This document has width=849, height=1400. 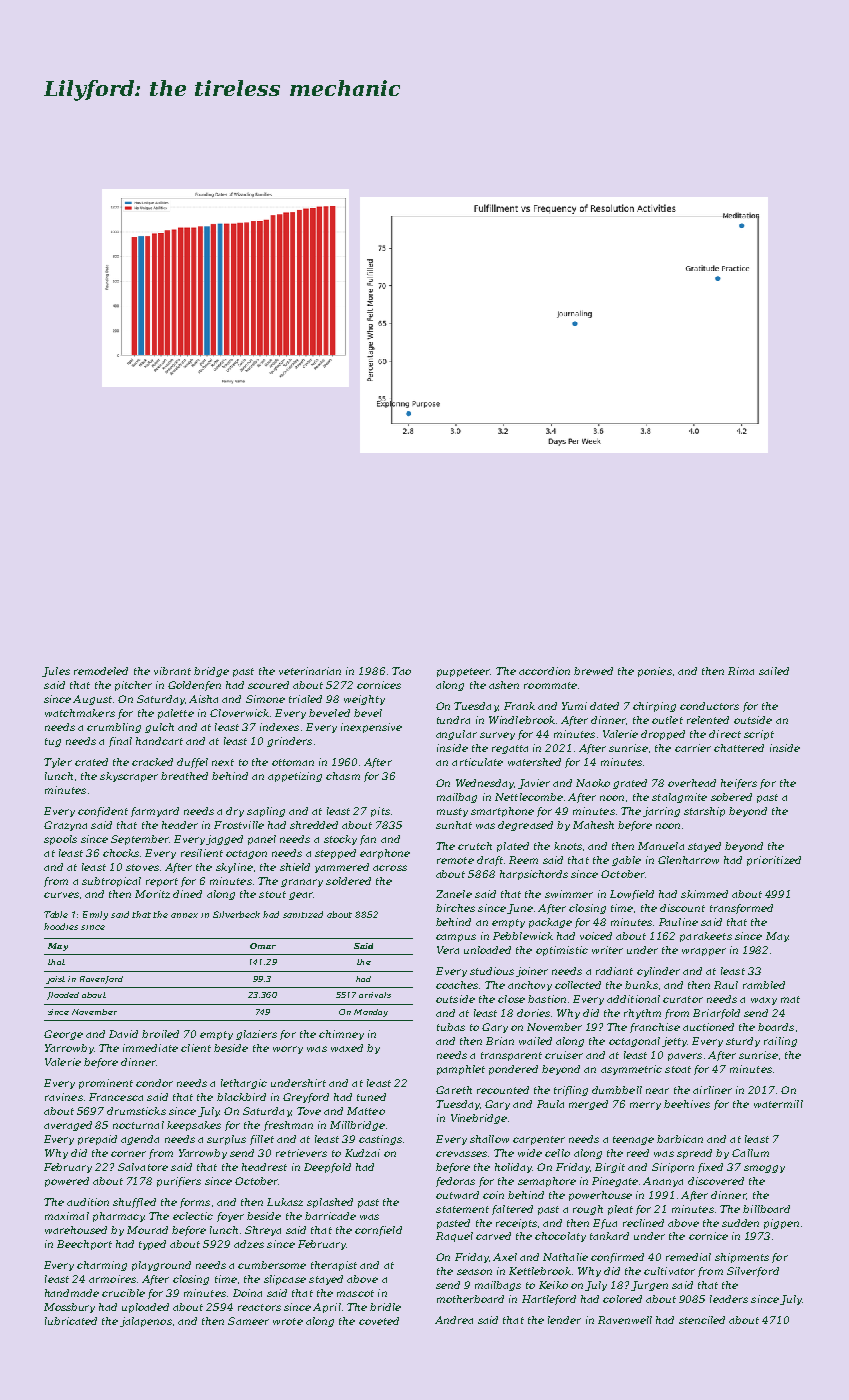 What do you see at coordinates (375, 995) in the document?
I see `arrivals` at bounding box center [375, 995].
